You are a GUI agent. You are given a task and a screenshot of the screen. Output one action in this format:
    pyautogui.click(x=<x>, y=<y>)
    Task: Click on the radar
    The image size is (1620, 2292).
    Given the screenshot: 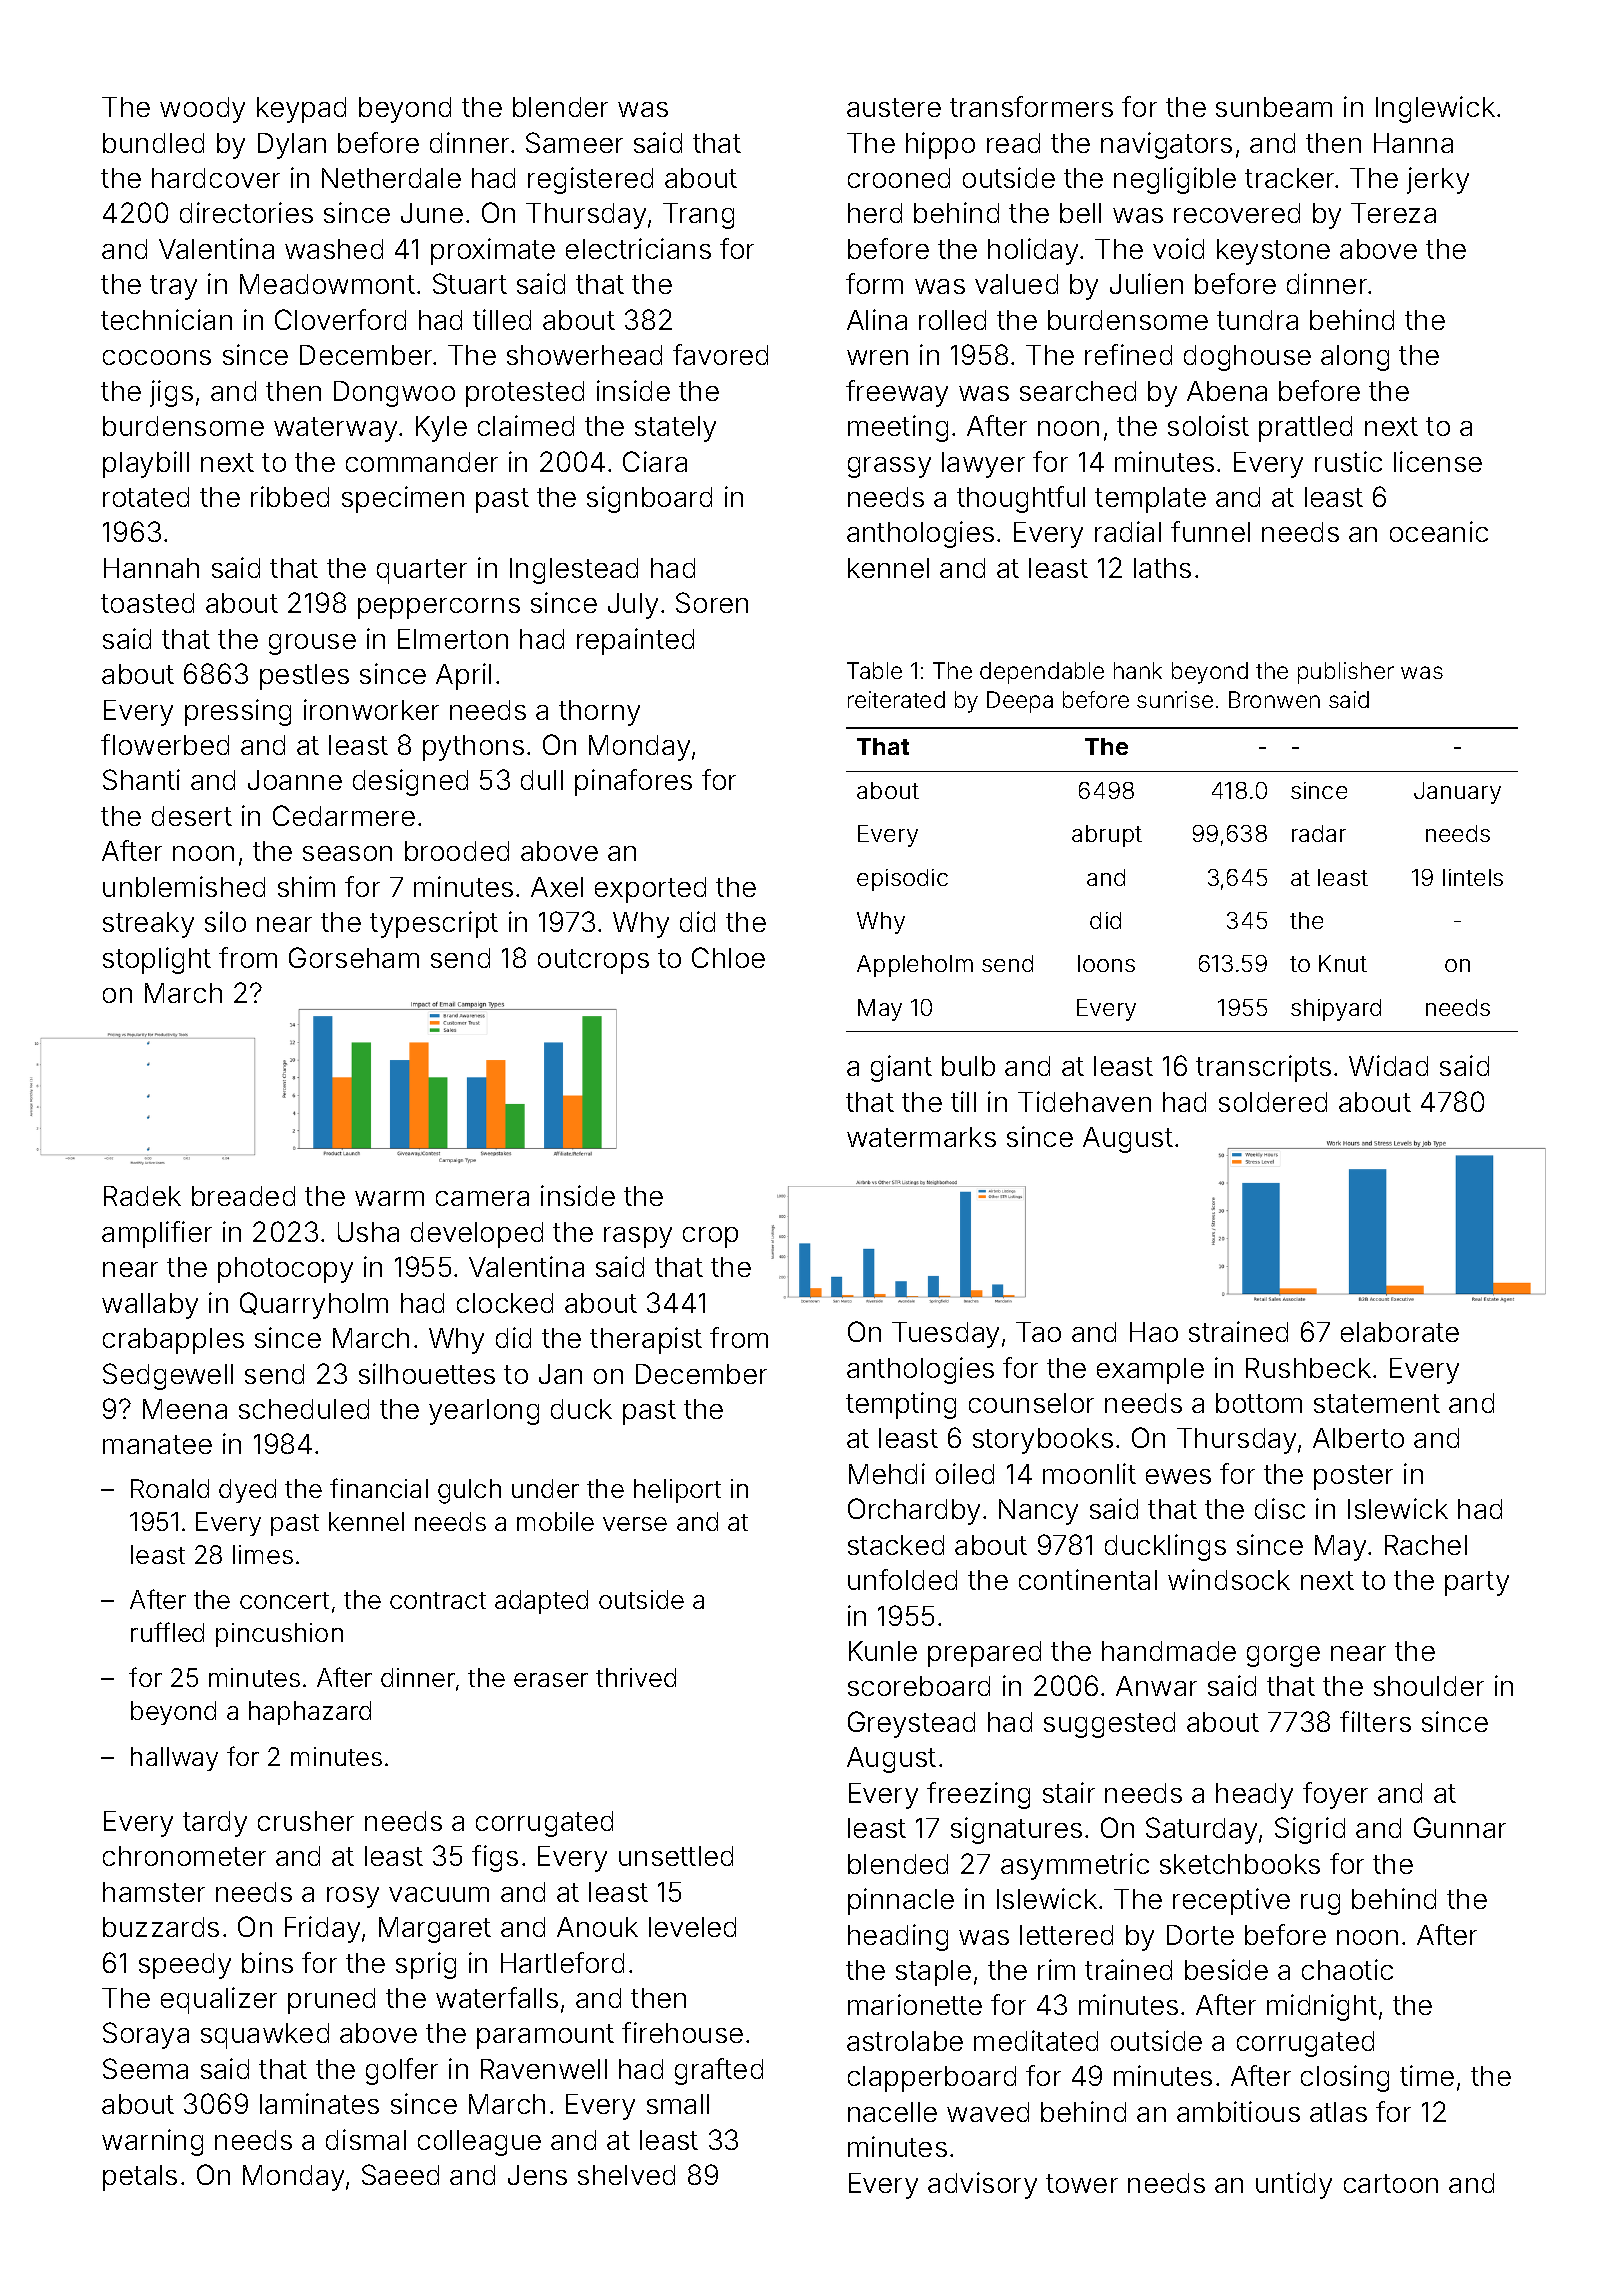 What is the action you would take?
    pyautogui.click(x=1319, y=833)
